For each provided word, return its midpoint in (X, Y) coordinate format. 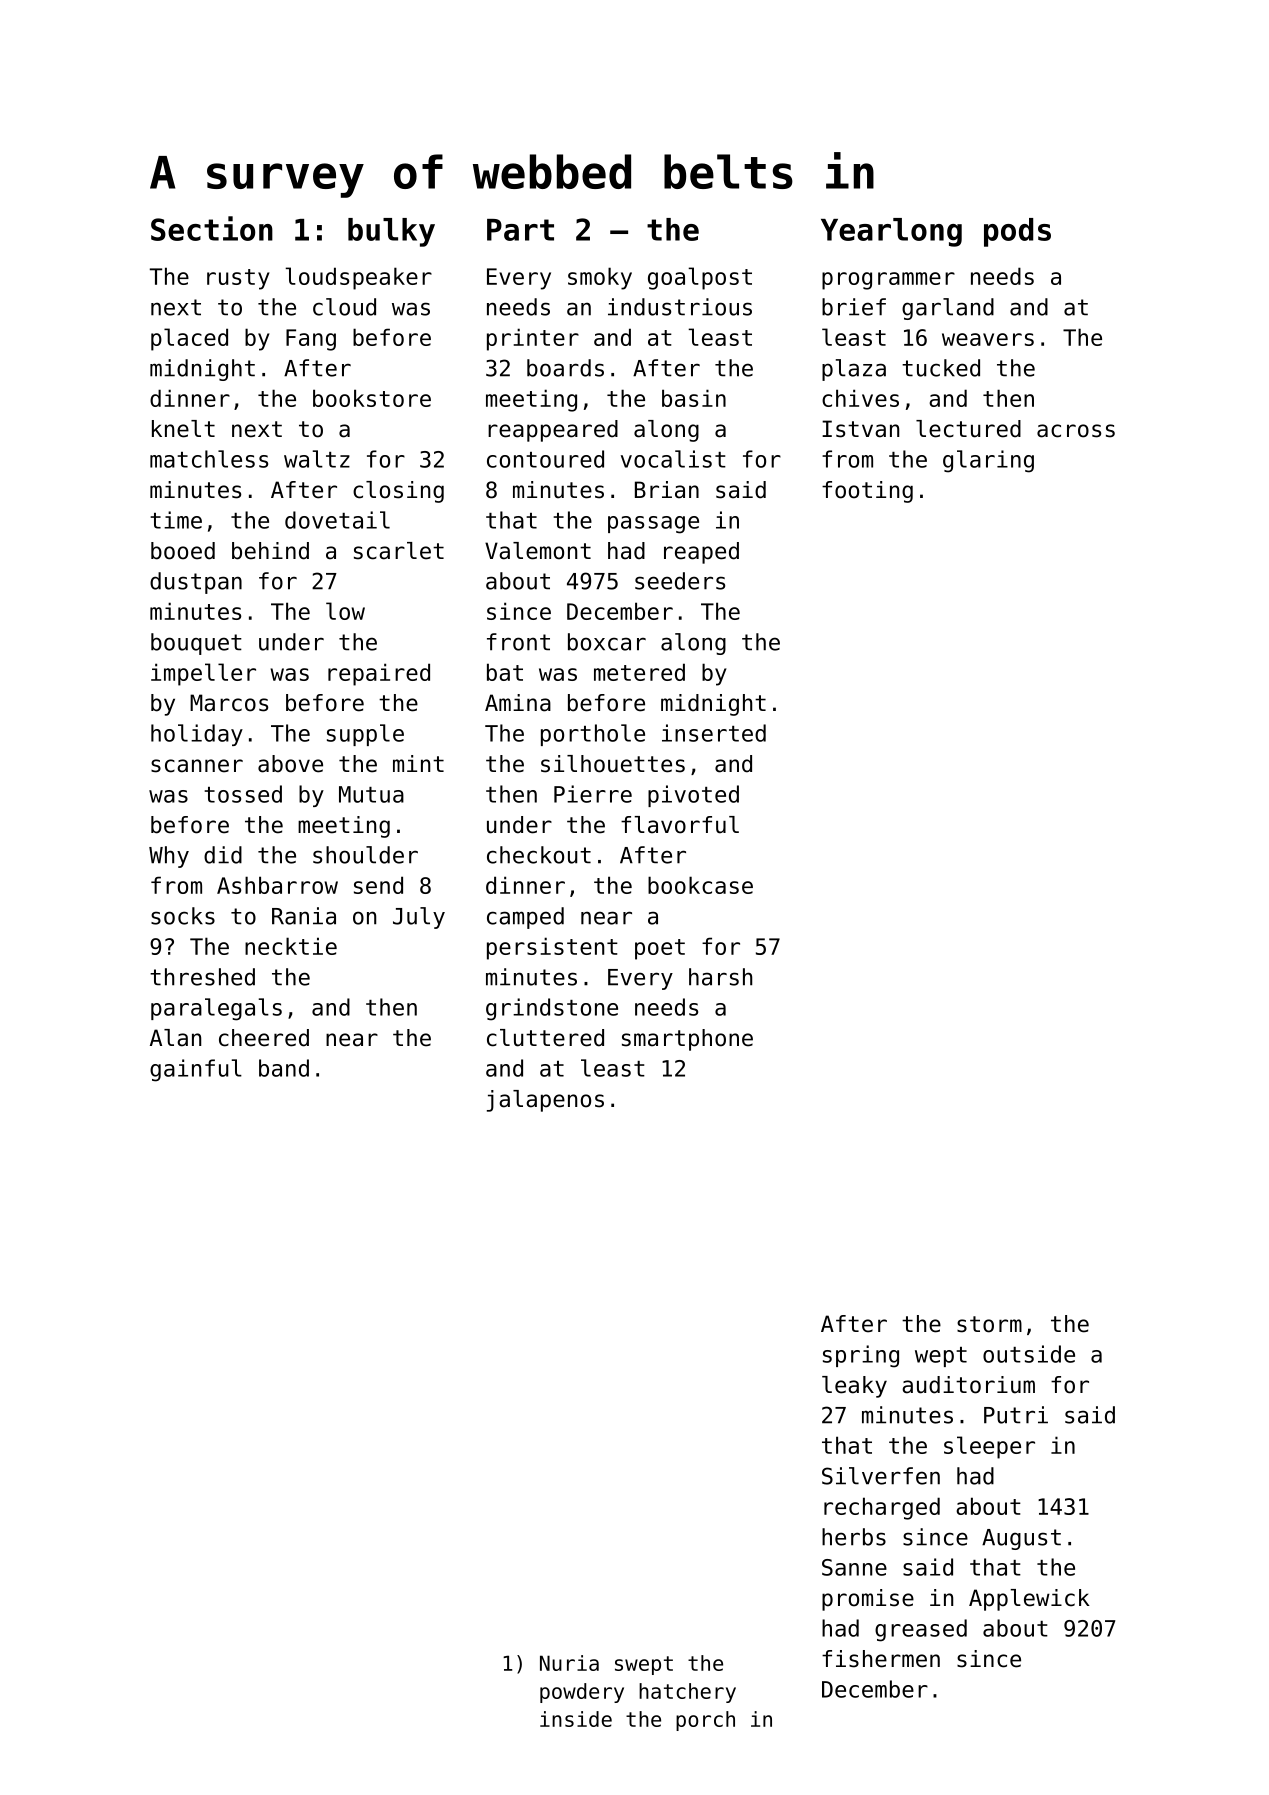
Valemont (538, 551)
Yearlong (891, 232)
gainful (196, 1070)
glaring (988, 461)
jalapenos (545, 1101)
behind (270, 551)
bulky (391, 232)
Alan (175, 1038)
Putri (1016, 1415)
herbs (854, 1537)
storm (989, 1324)
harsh (720, 977)
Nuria (569, 1663)
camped (525, 918)
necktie (291, 946)
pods (1017, 232)
